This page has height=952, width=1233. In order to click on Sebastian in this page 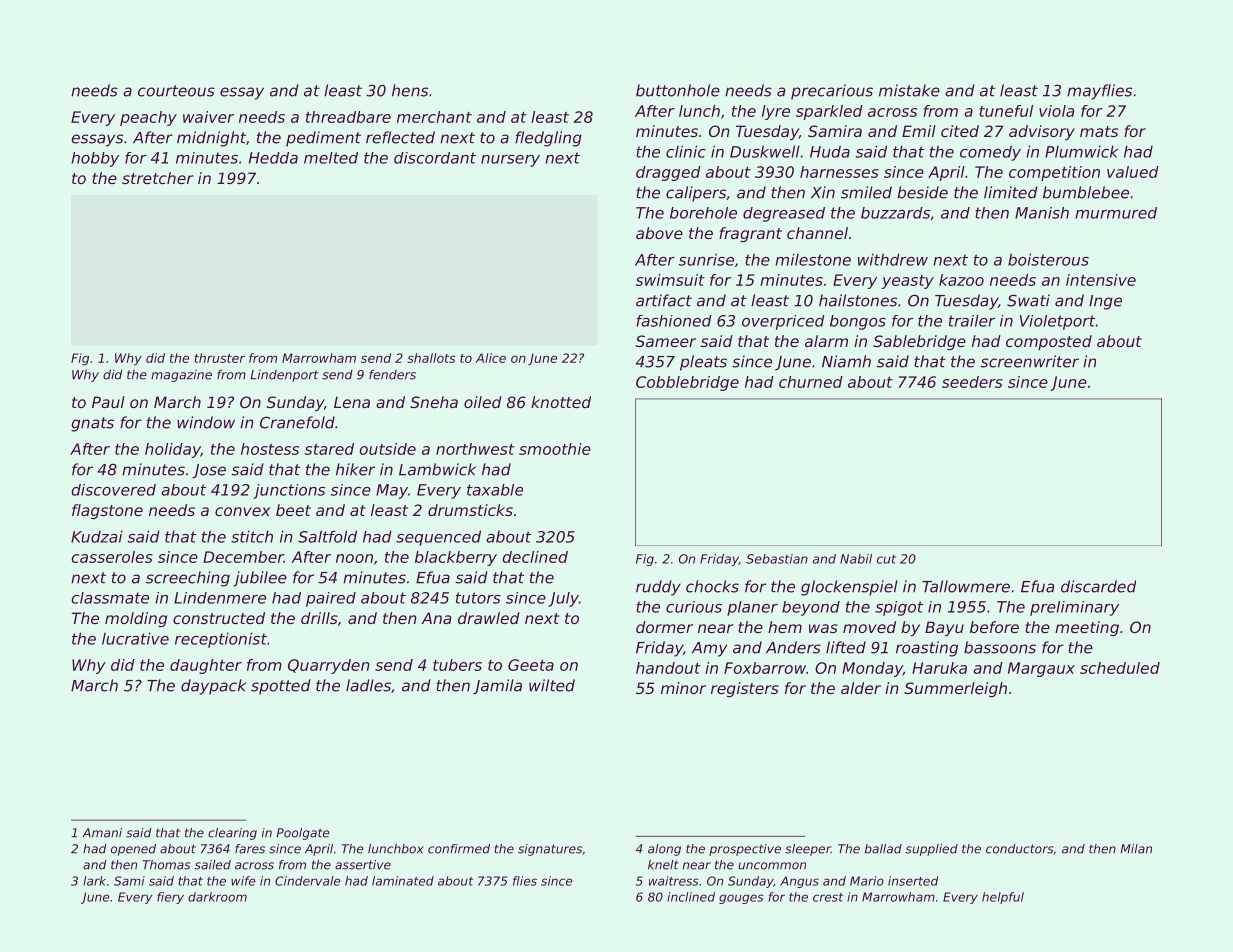, I will do `click(777, 559)`.
